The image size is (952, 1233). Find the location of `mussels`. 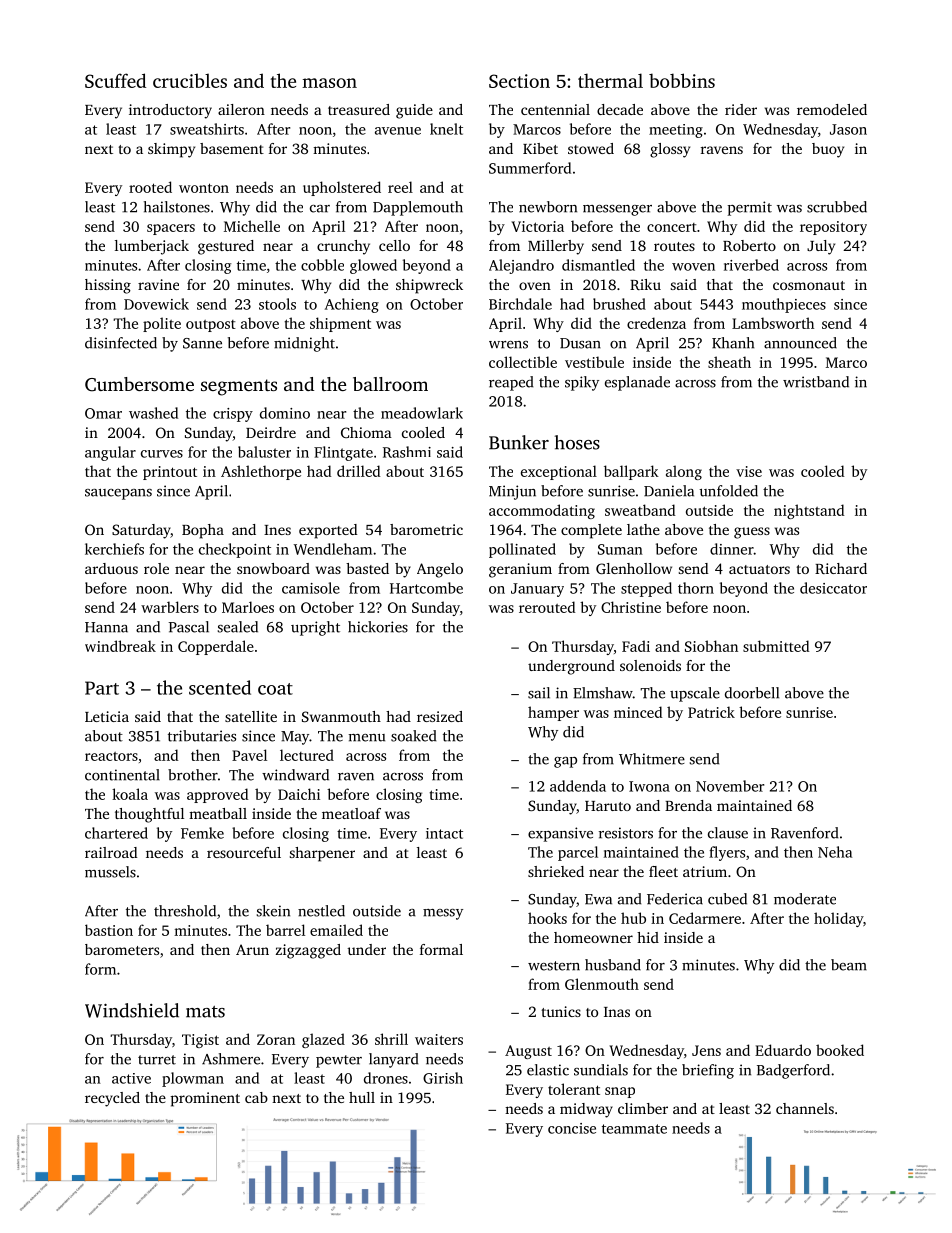

mussels is located at coordinates (110, 872).
